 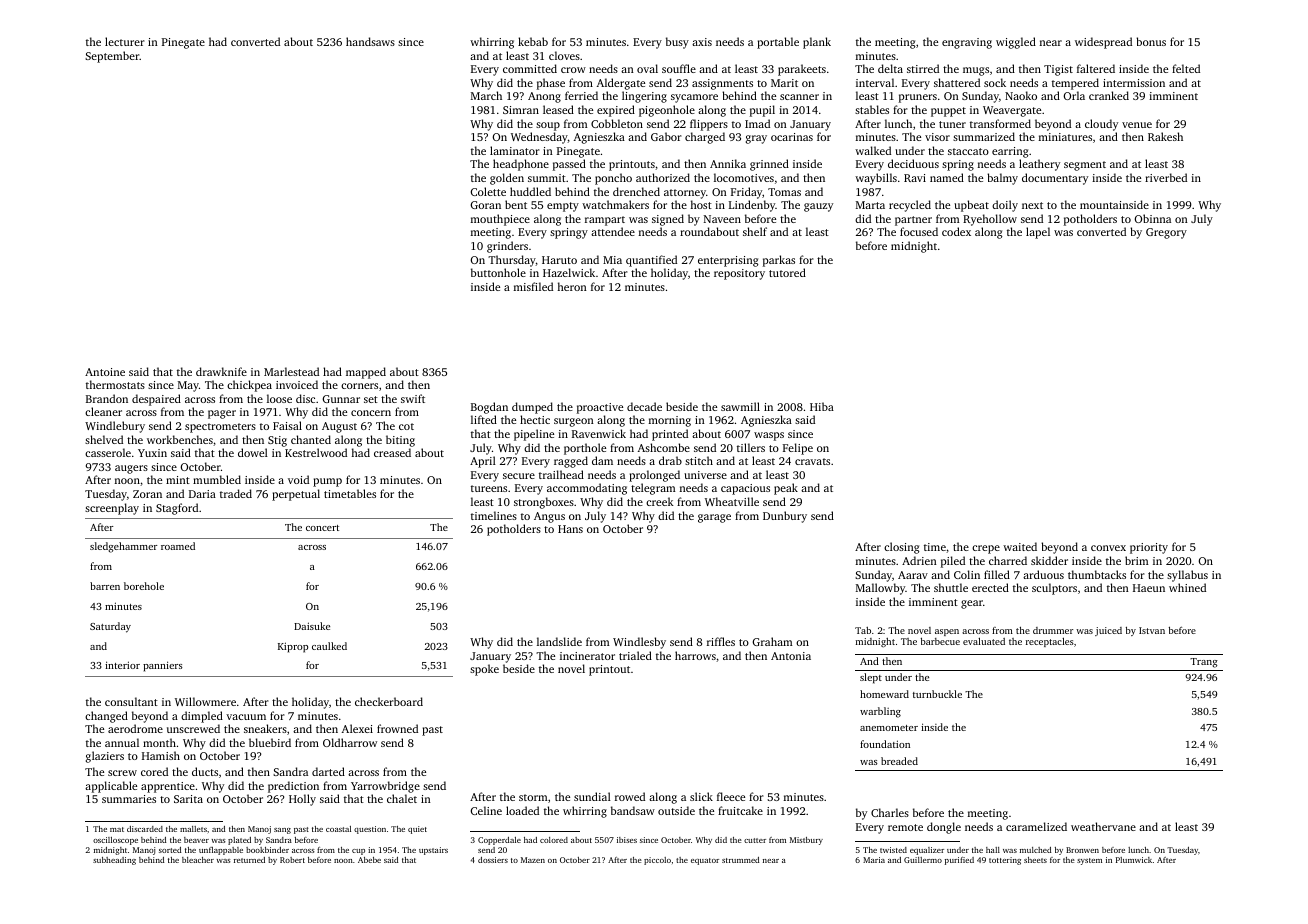 What do you see at coordinates (899, 761) in the screenshot?
I see `breaded` at bounding box center [899, 761].
